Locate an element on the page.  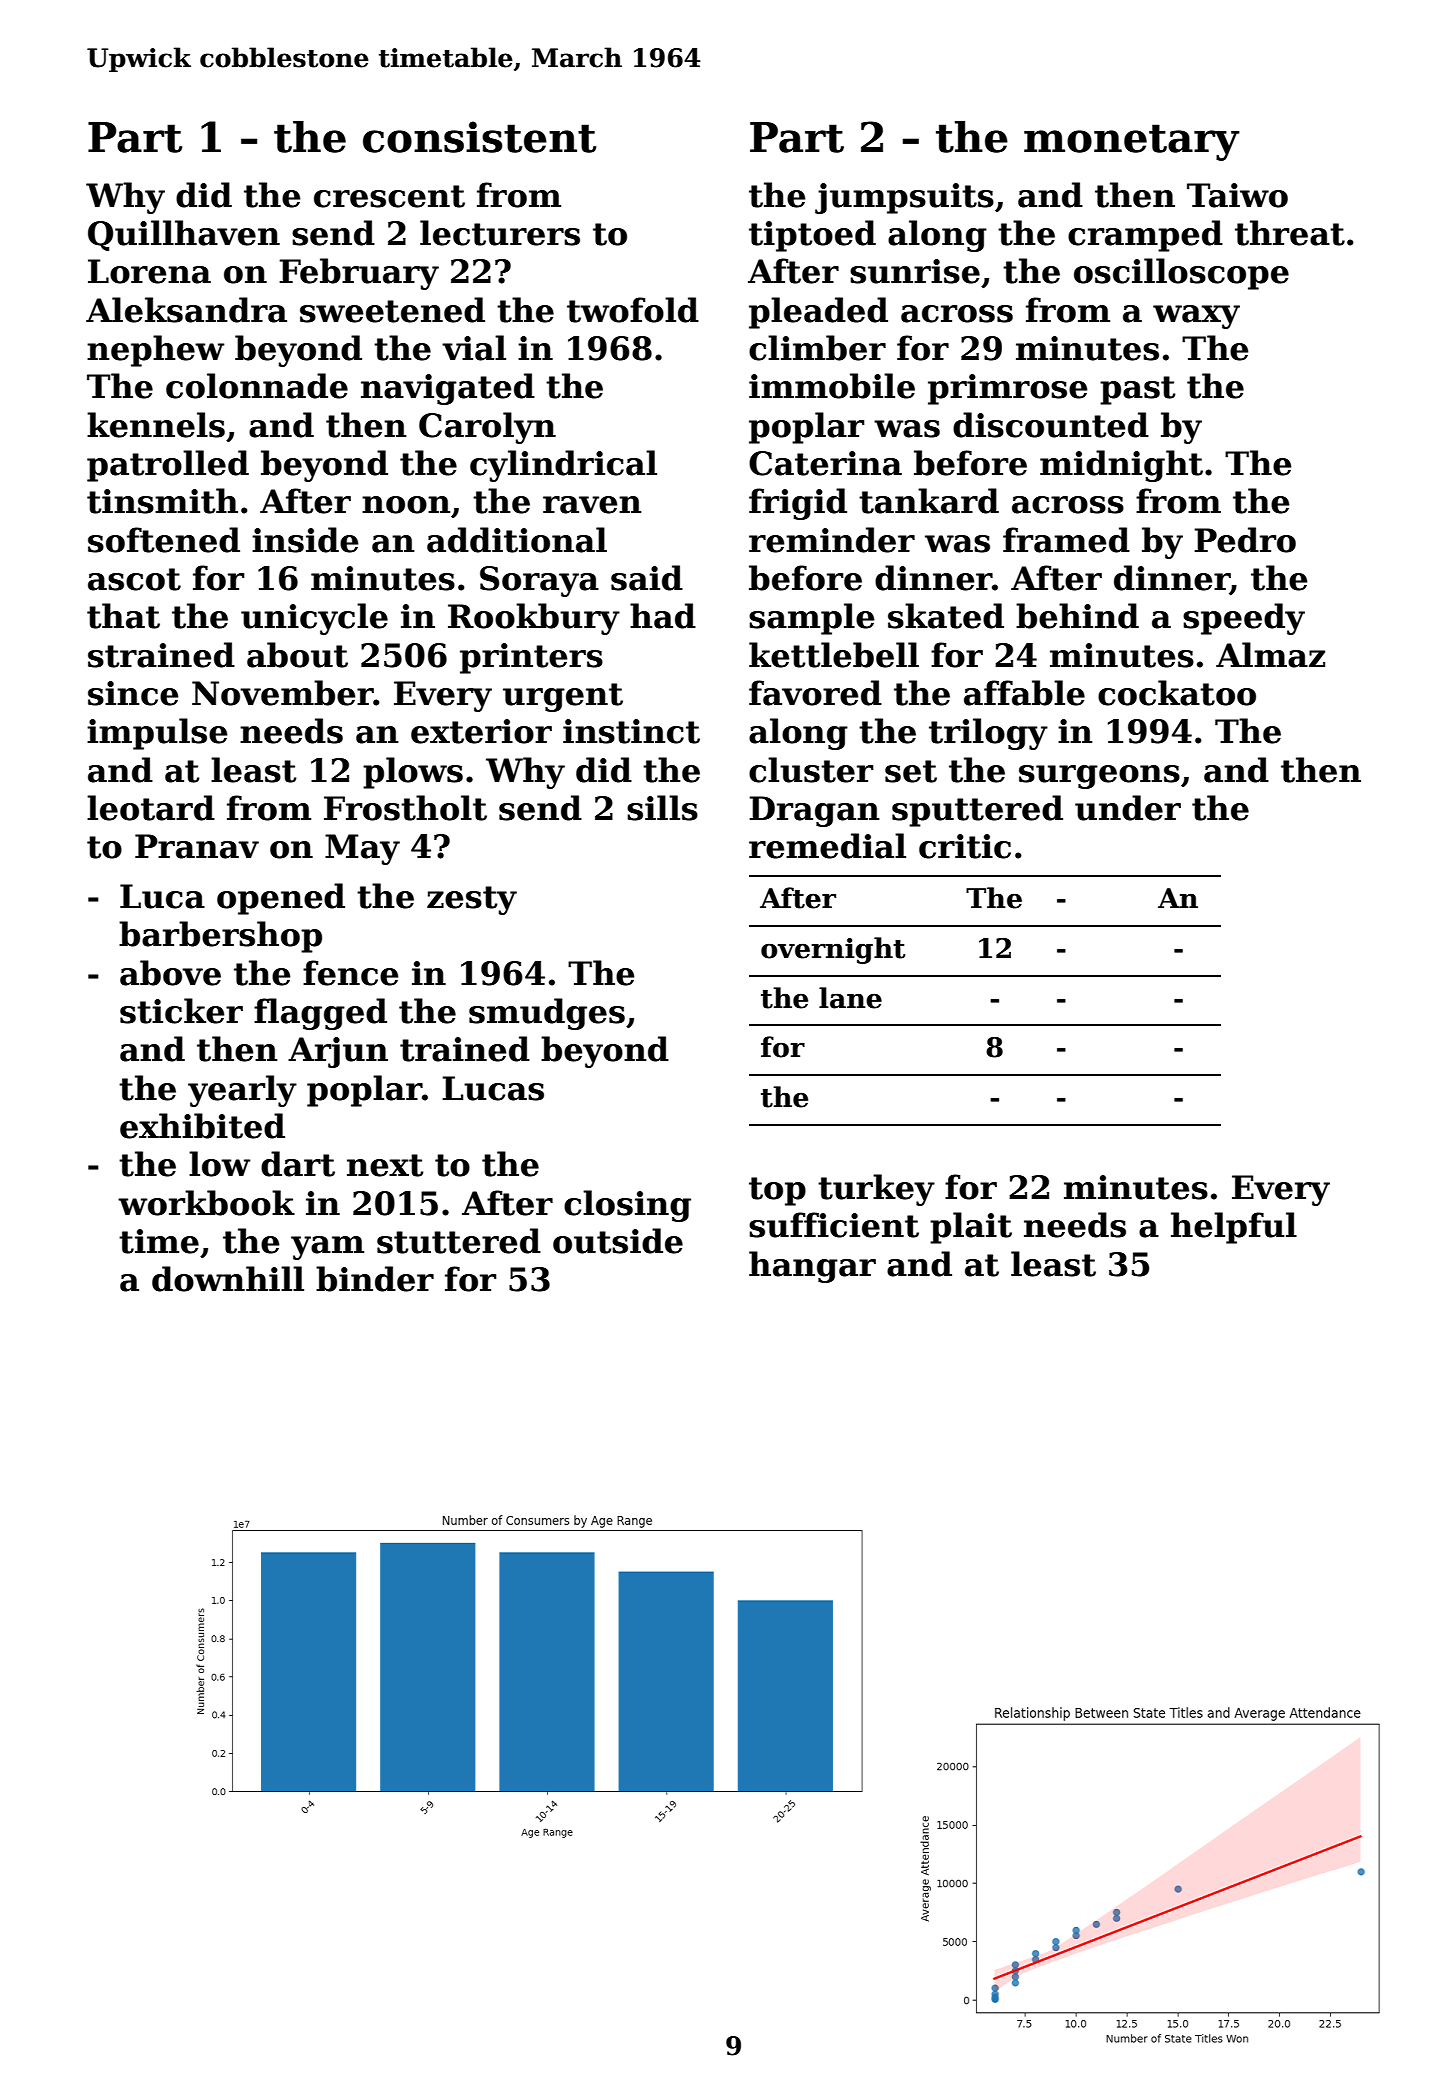
trilogy is located at coordinates (988, 734).
